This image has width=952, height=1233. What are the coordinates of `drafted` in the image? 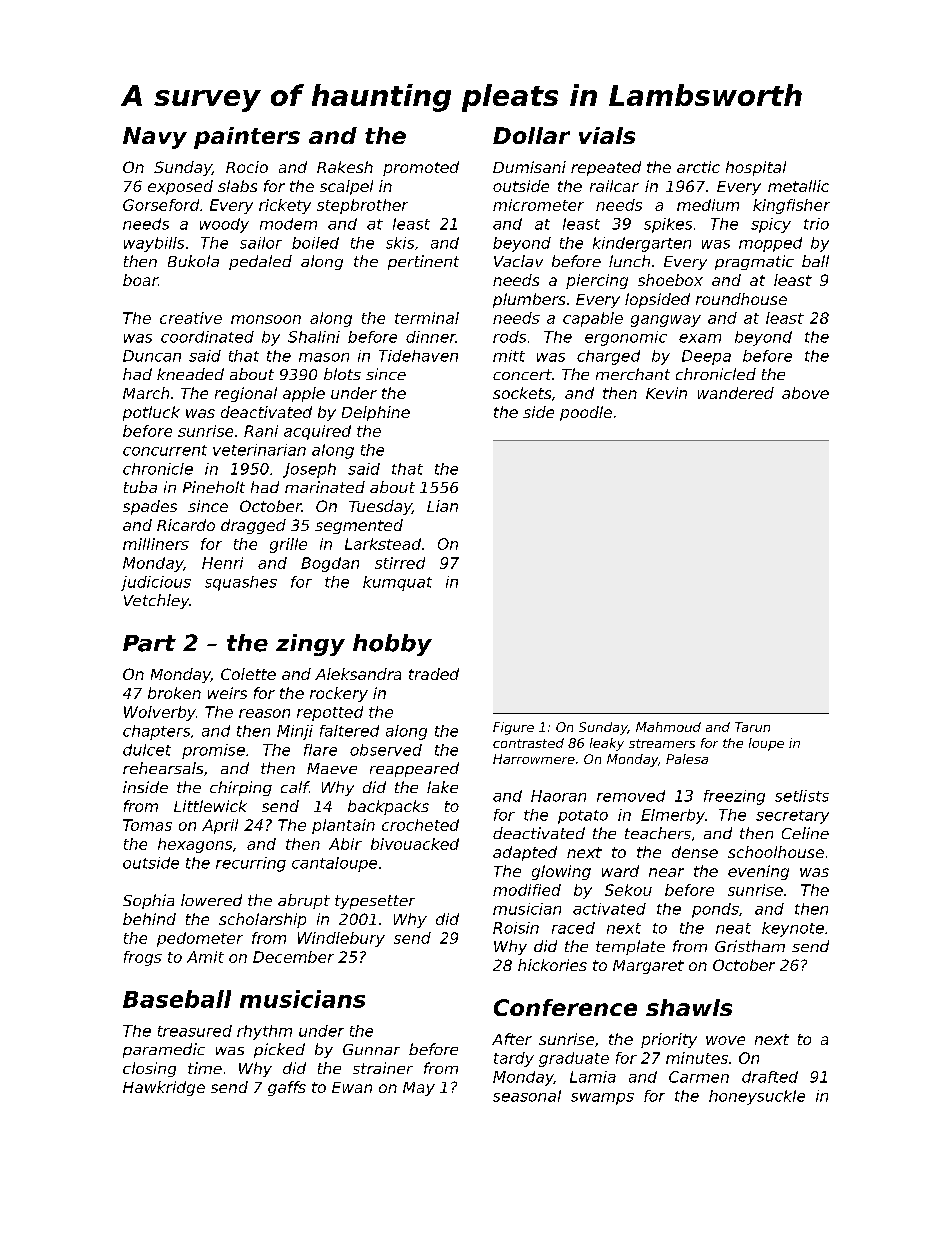 It's located at (770, 1077).
